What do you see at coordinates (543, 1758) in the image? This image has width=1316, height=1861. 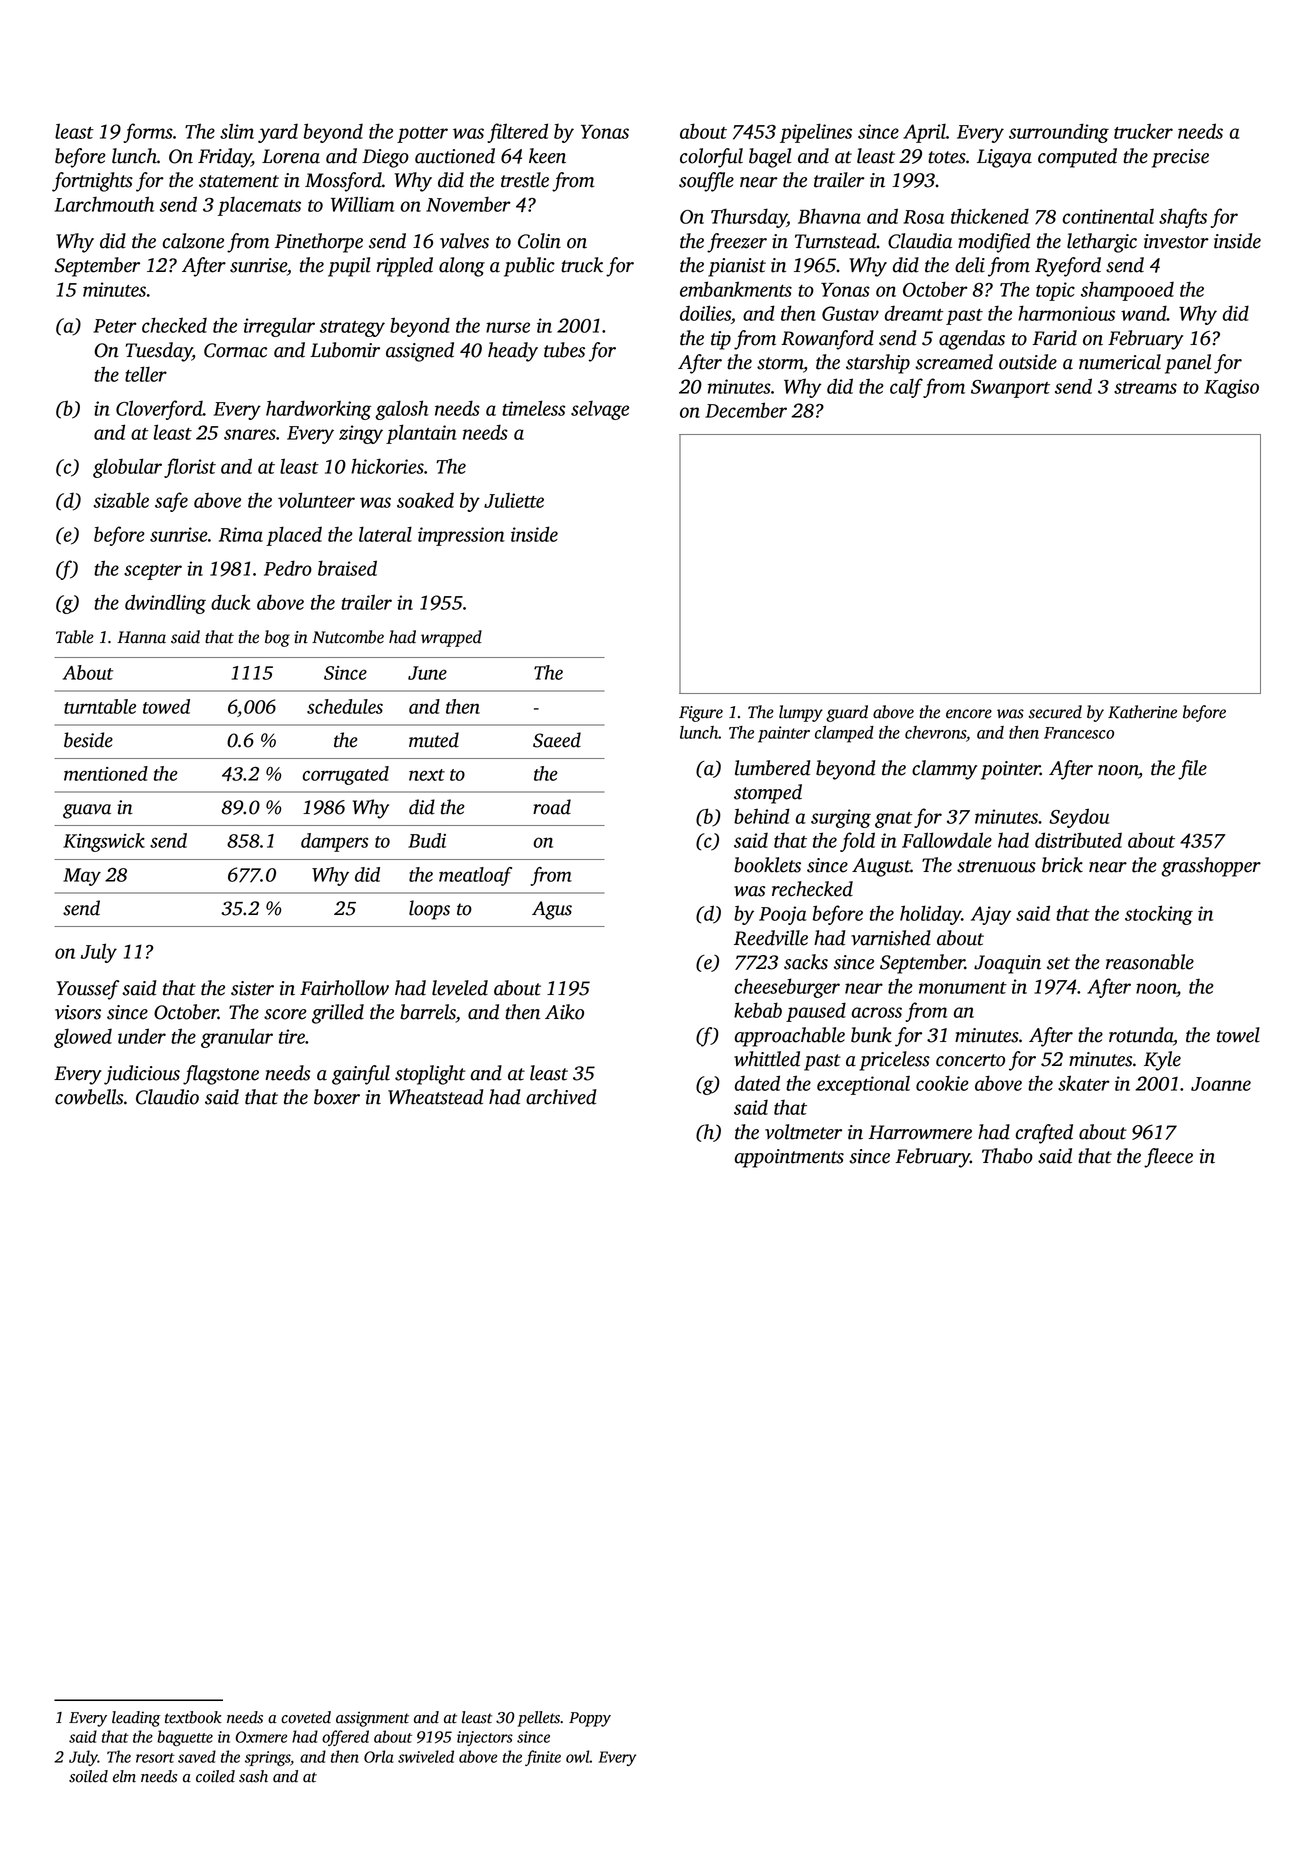 I see `finite` at bounding box center [543, 1758].
